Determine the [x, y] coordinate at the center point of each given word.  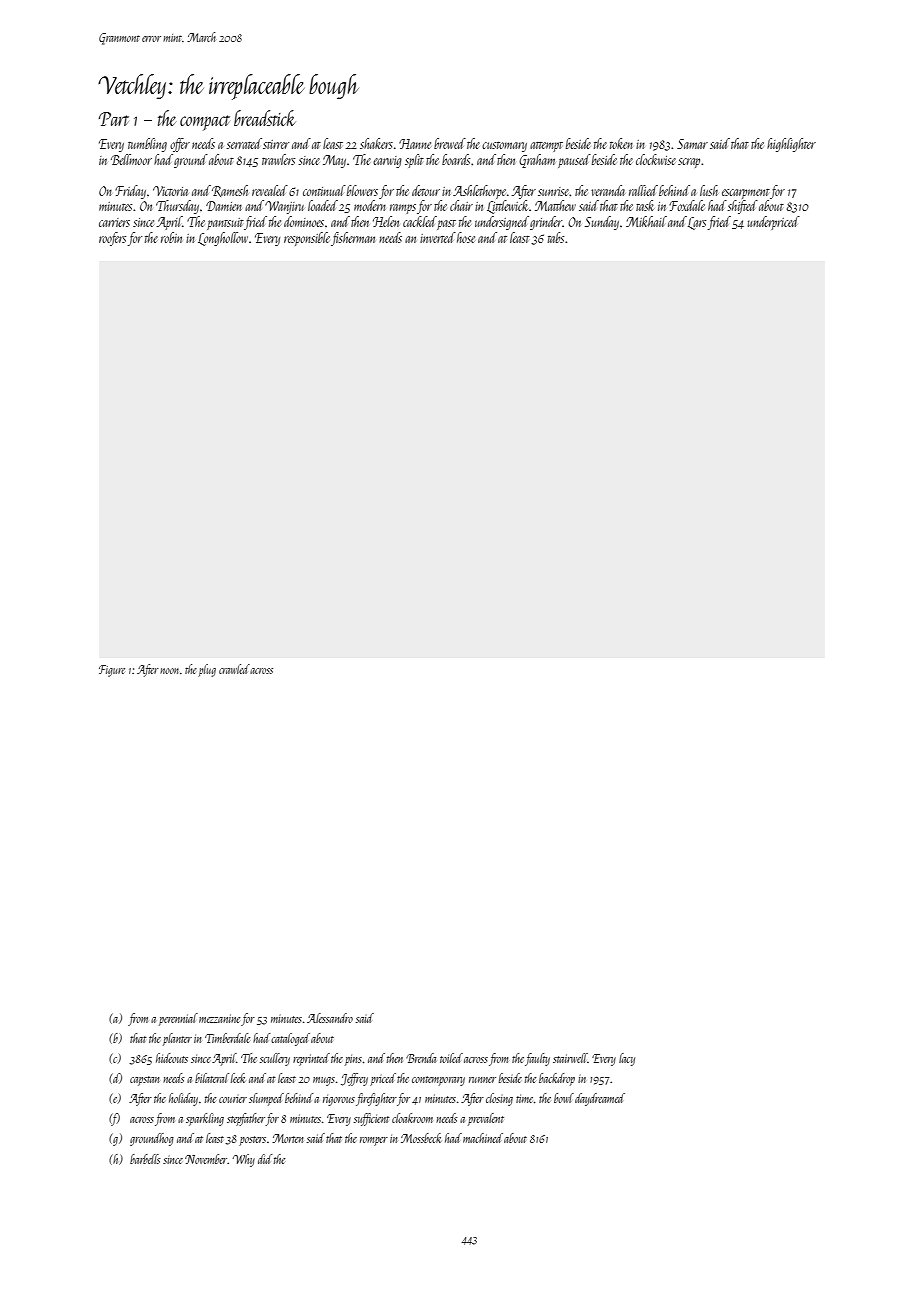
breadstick [265, 118]
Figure [112, 671]
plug [207, 670]
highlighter [791, 145]
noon [169, 671]
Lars [697, 223]
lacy [627, 1059]
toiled [451, 1058]
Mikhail [646, 221]
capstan [144, 1081]
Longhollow [223, 239]
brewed [450, 143]
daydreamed [600, 1099]
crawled [234, 669]
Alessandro [330, 1018]
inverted [438, 237]
